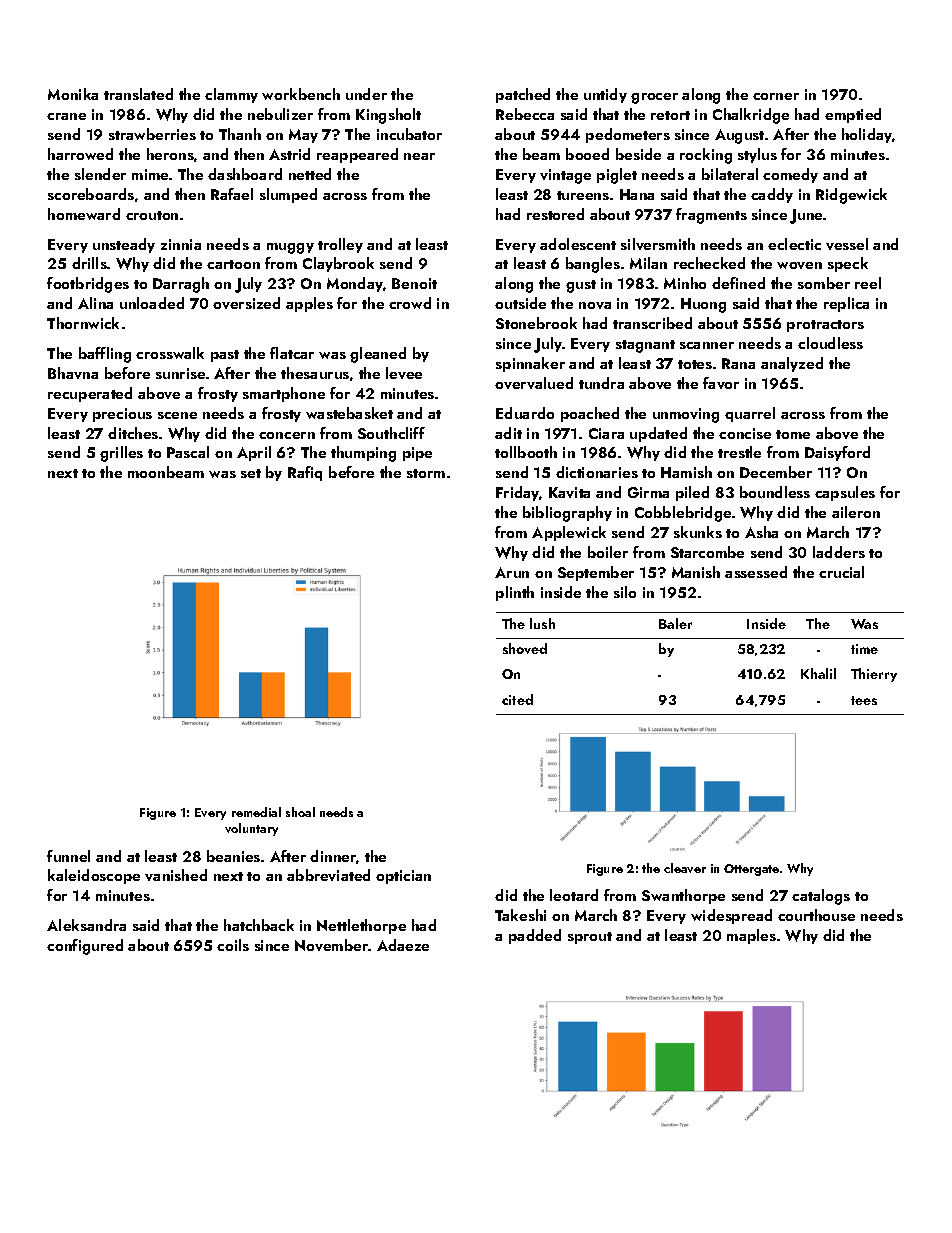  What do you see at coordinates (776, 96) in the screenshot?
I see `corner` at bounding box center [776, 96].
